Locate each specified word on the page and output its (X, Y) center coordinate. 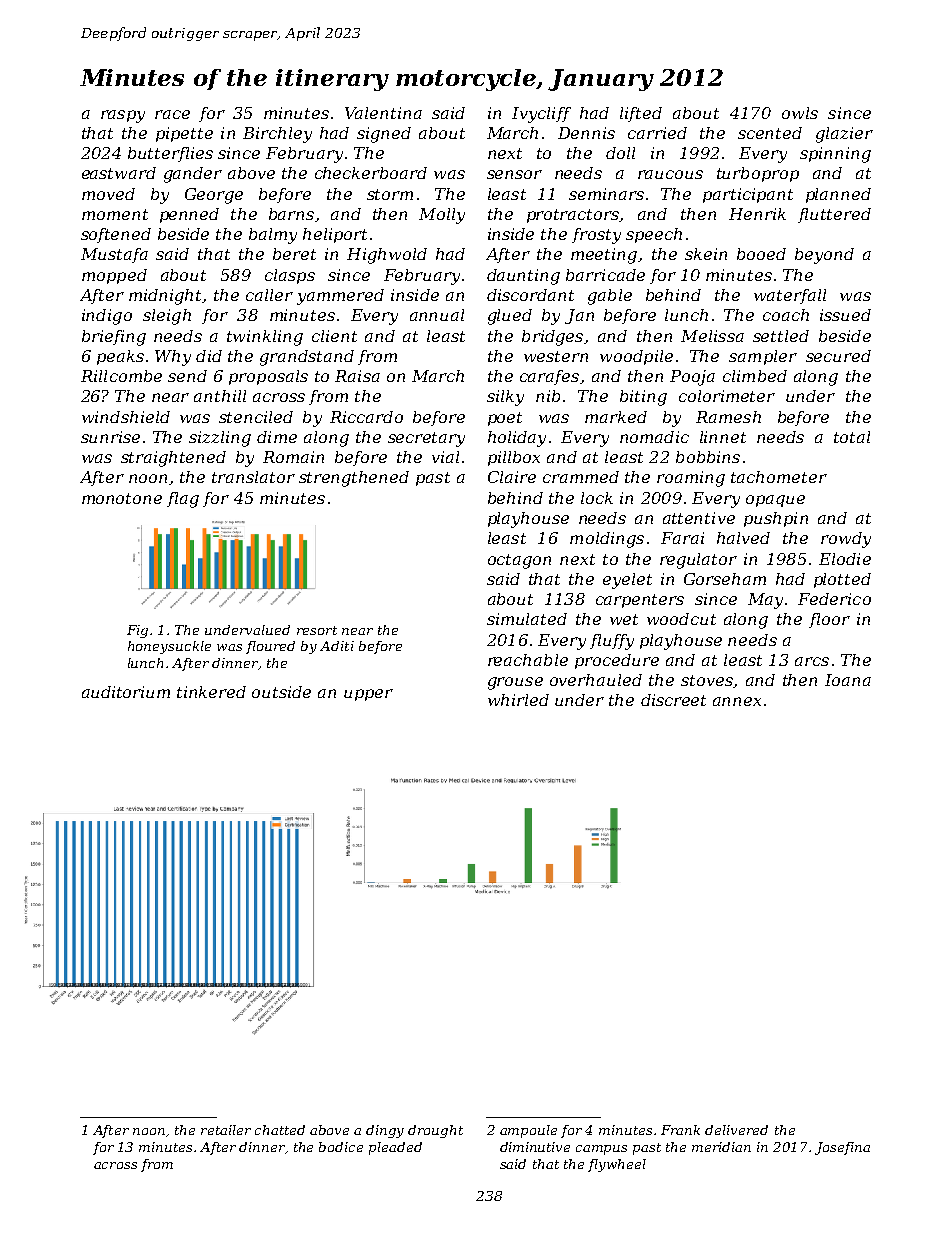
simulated (527, 619)
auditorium (126, 692)
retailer (226, 1130)
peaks (120, 357)
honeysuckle (169, 647)
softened (116, 235)
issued (845, 315)
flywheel (617, 1165)
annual (437, 315)
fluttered (834, 215)
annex (737, 701)
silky (505, 398)
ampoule (528, 1131)
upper (368, 695)
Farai (682, 538)
